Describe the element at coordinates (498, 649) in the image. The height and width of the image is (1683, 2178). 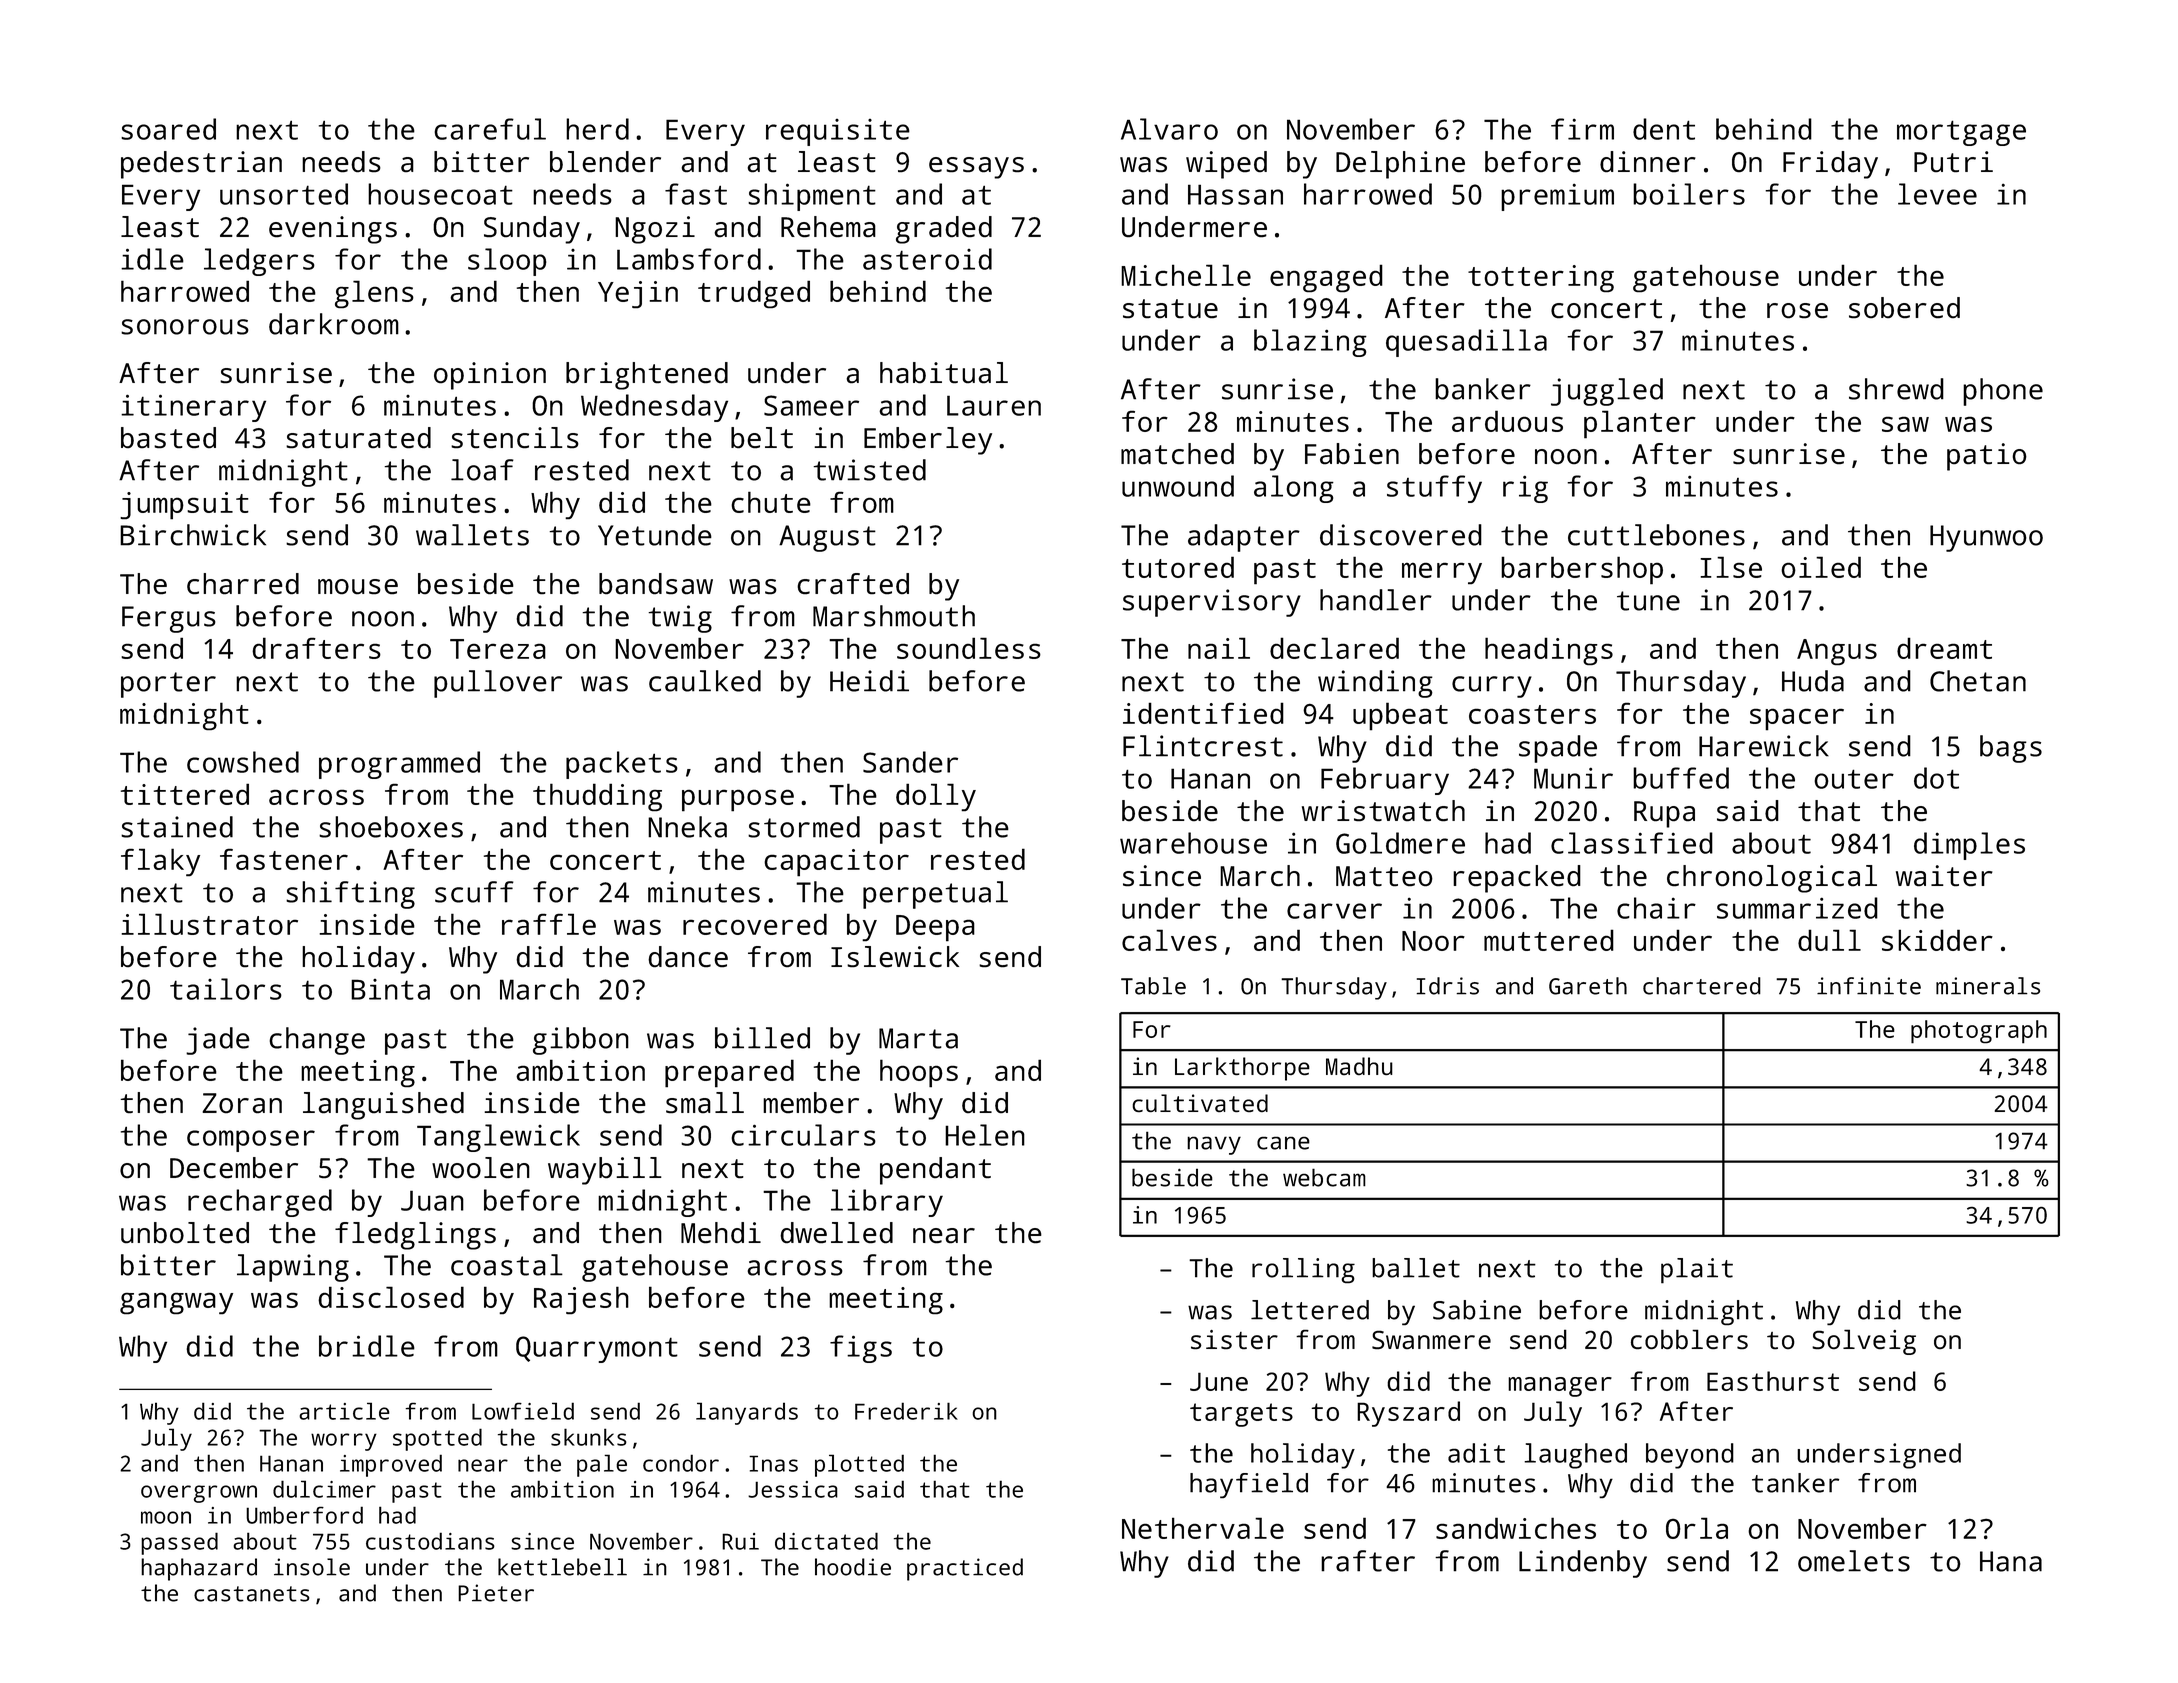
I see `Tereza` at that location.
